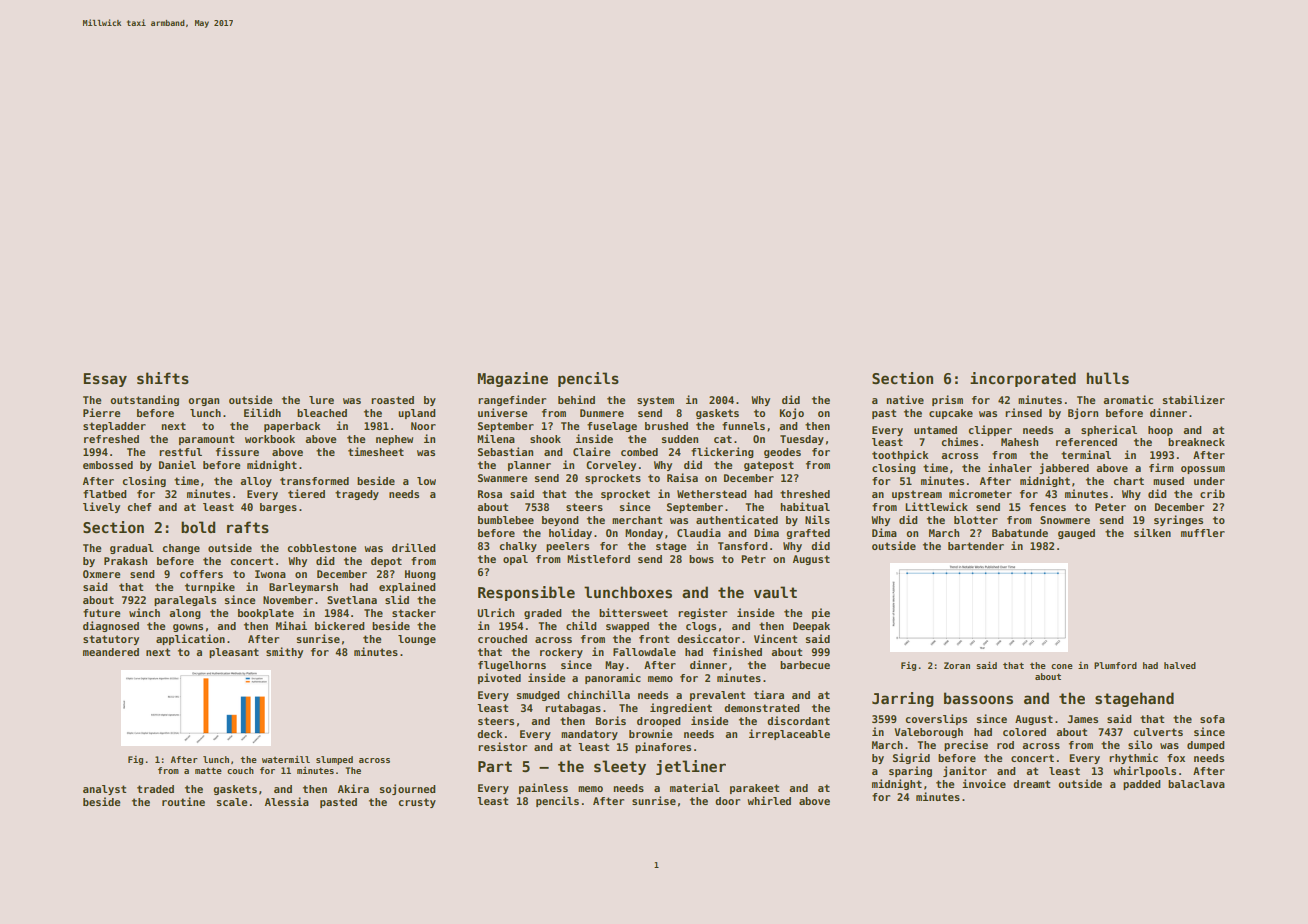 The width and height of the page is (1308, 924). I want to click on James, so click(1083, 719).
